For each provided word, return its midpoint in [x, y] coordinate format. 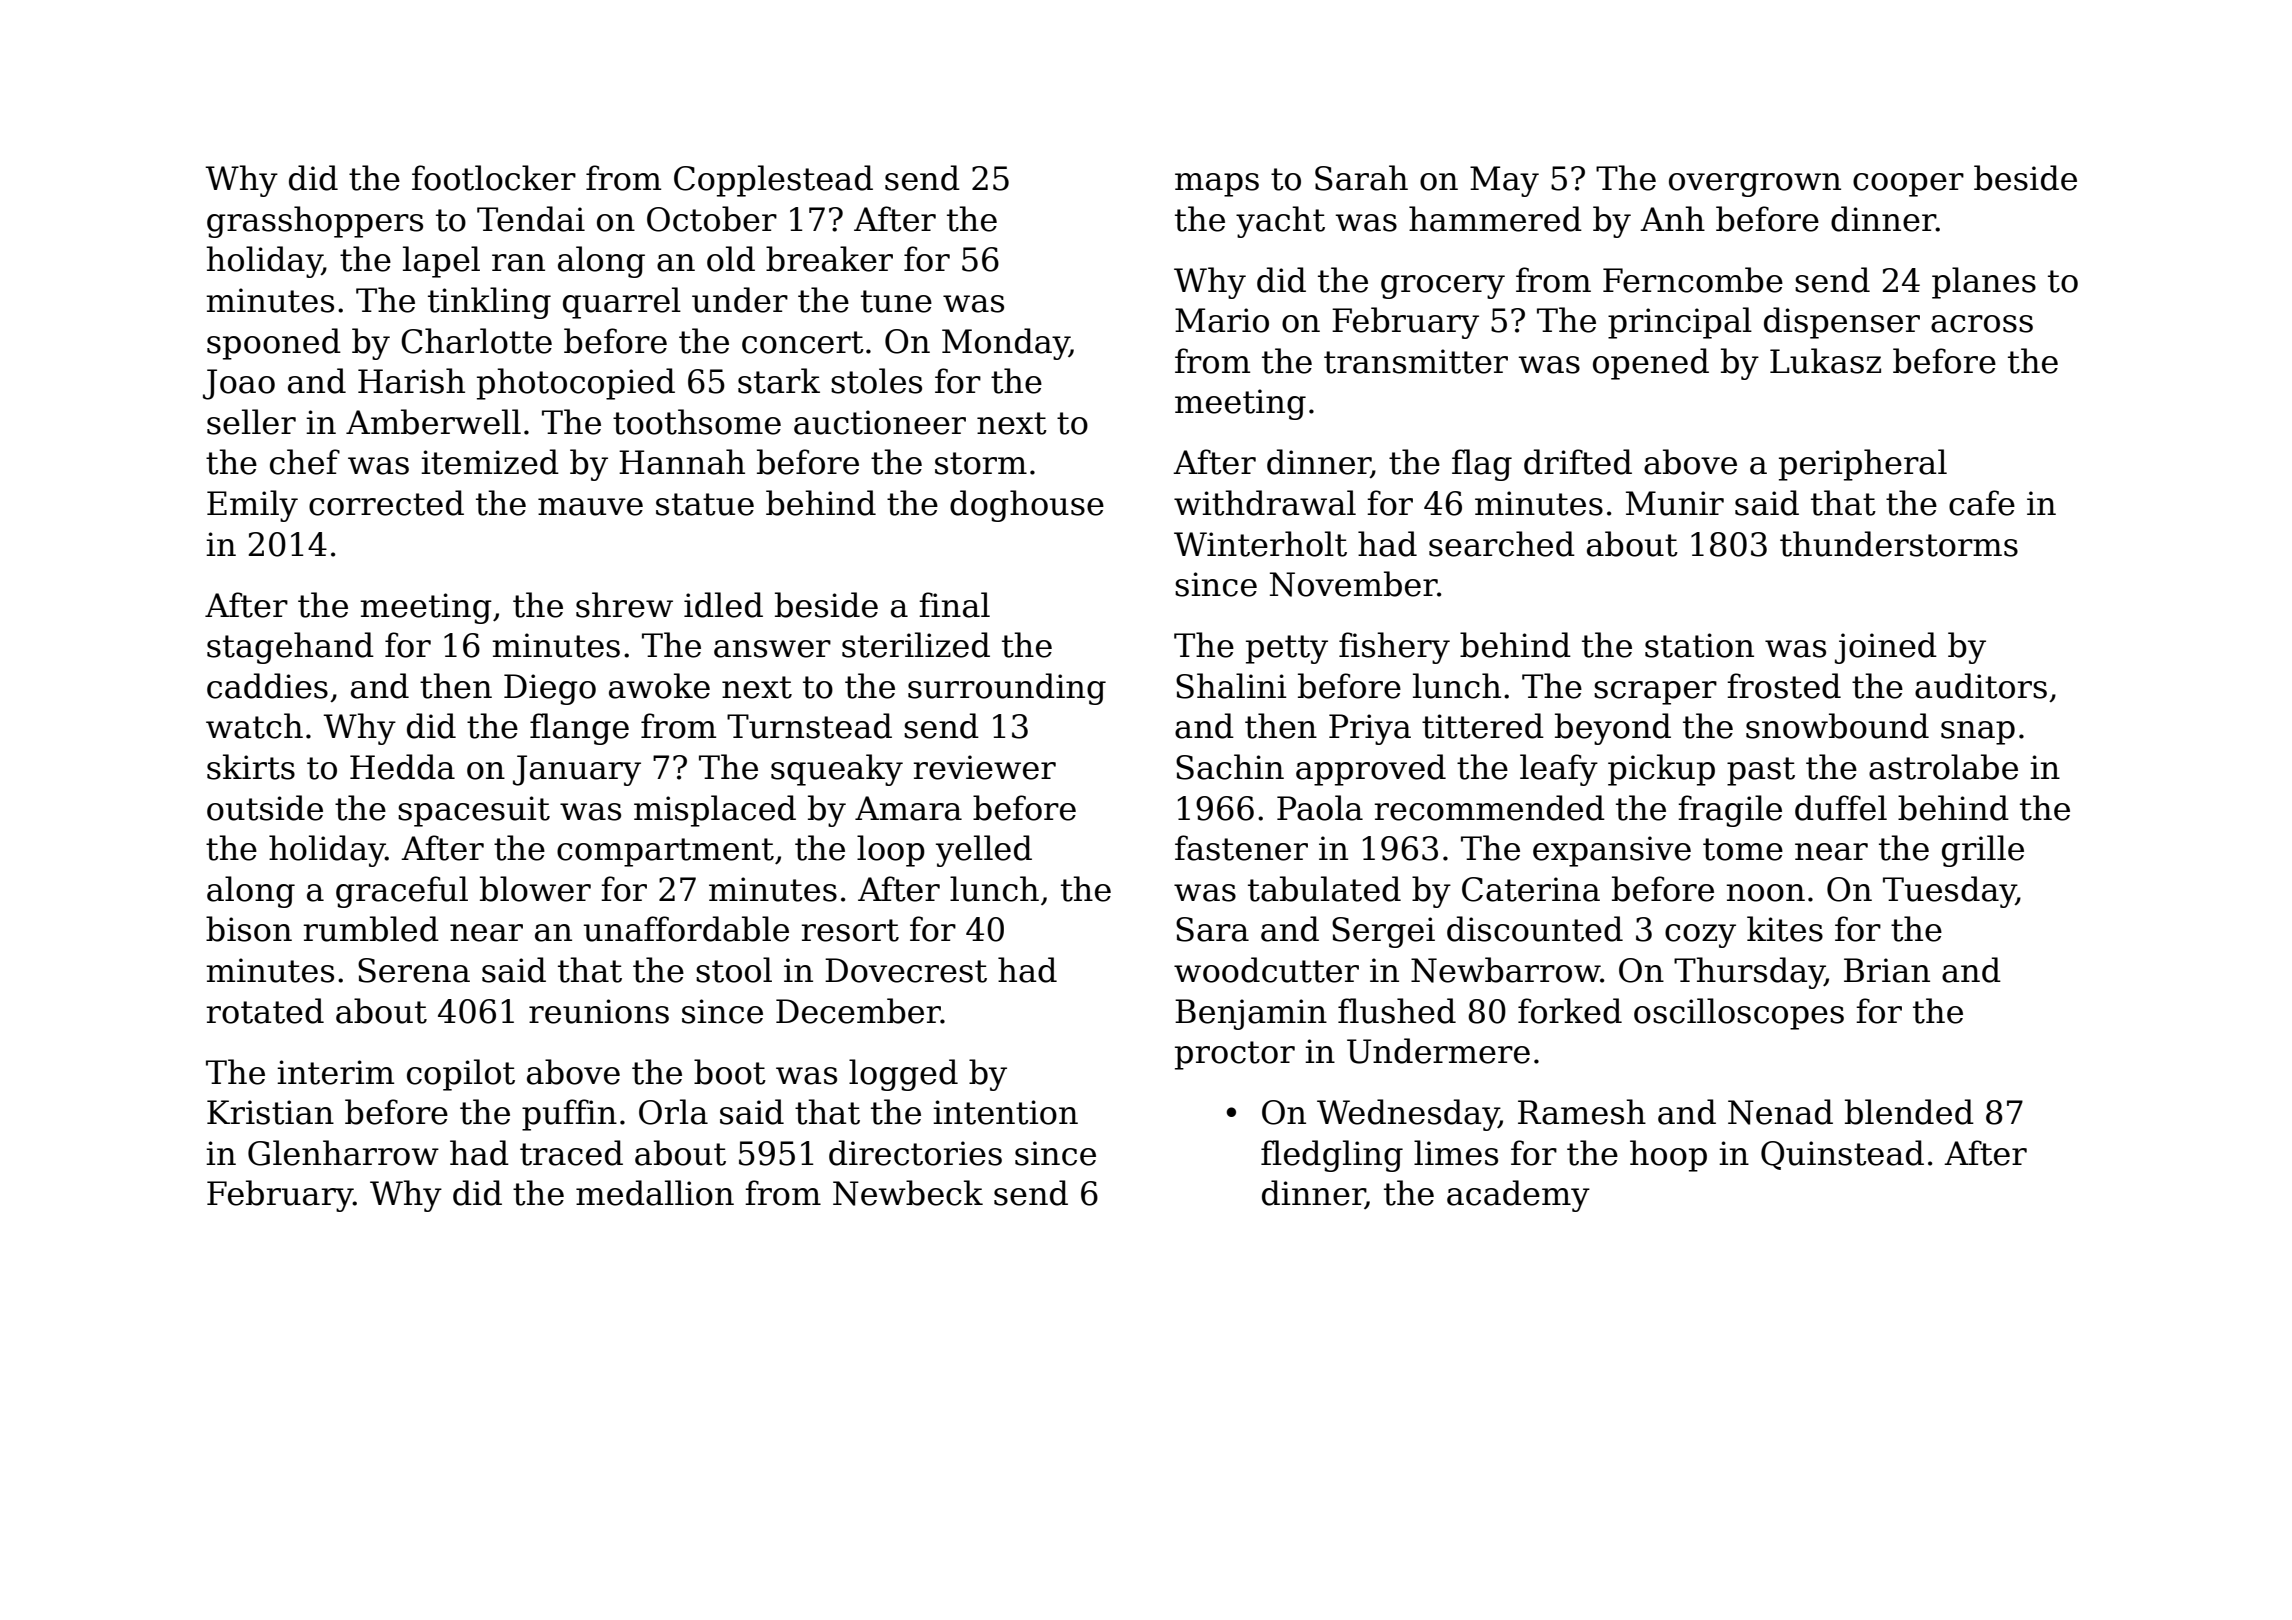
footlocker [494, 178]
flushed [1397, 1011]
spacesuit [474, 811]
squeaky [837, 770]
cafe [1982, 503]
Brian [1887, 970]
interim [335, 1072]
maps [1217, 185]
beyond [1613, 729]
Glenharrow [343, 1153]
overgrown [1755, 185]
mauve [590, 507]
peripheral [1863, 465]
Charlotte [476, 341]
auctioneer [880, 422]
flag [1482, 465]
